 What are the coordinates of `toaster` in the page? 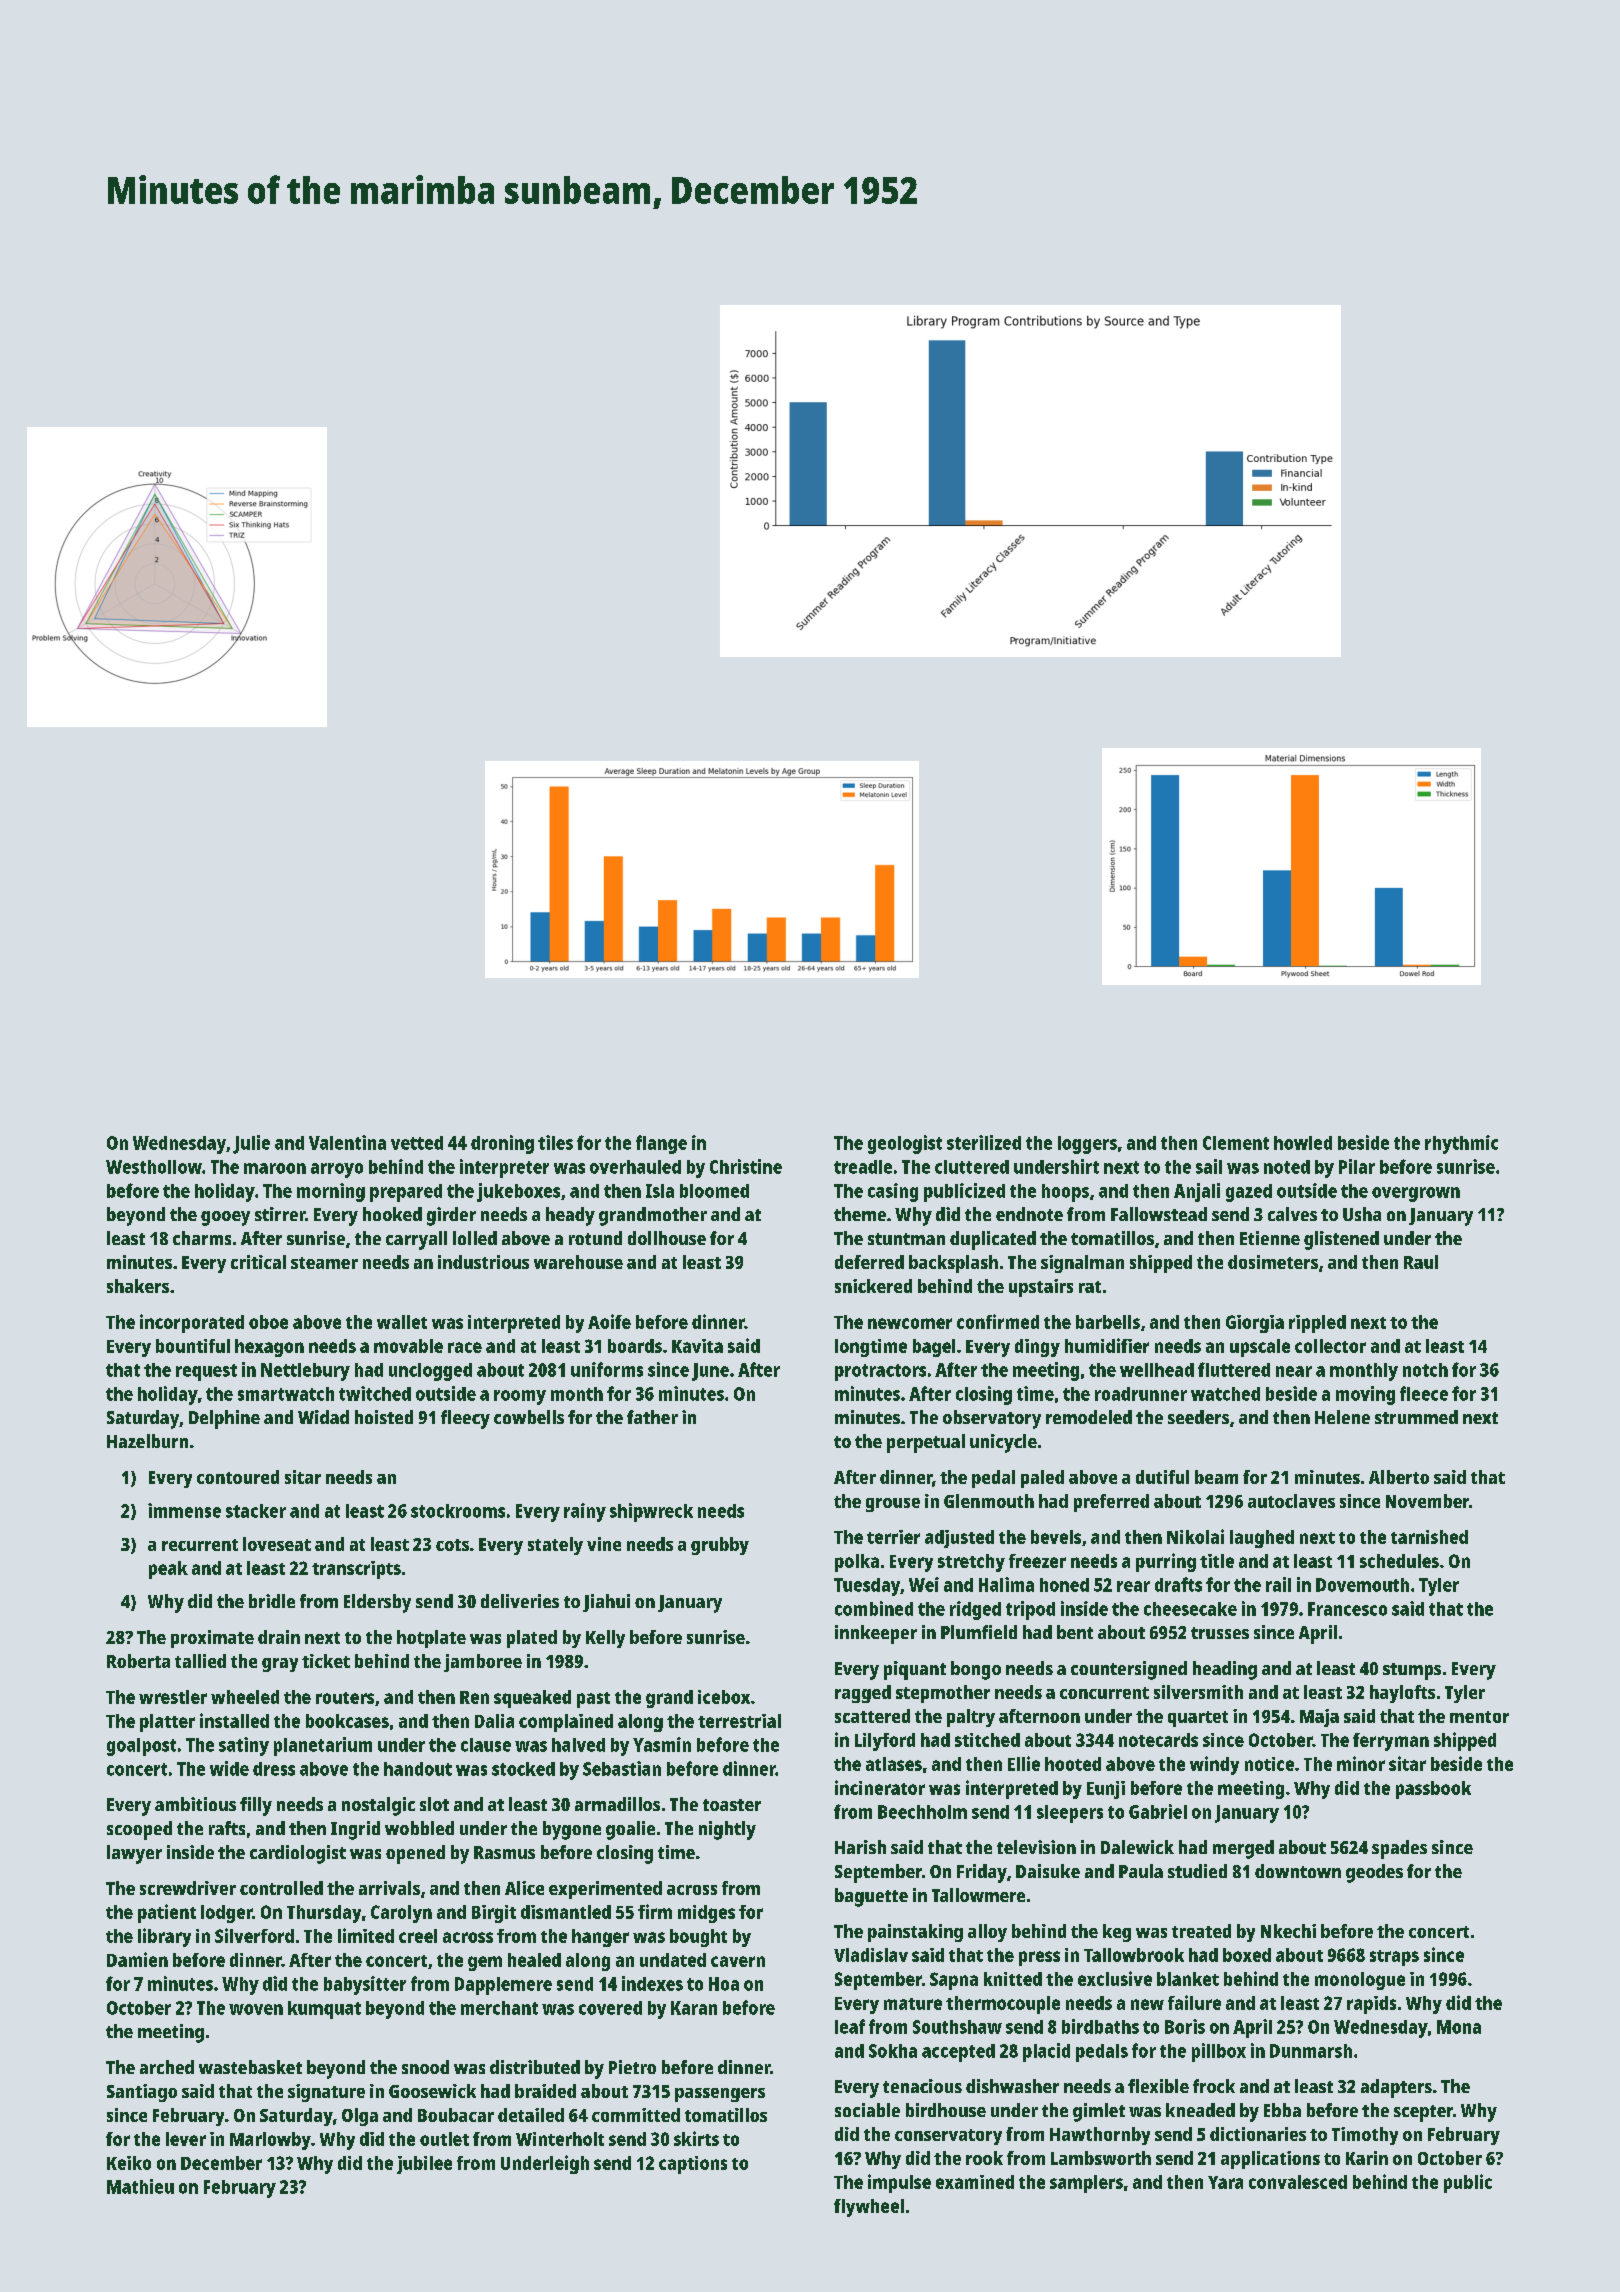 It's located at (732, 1805).
